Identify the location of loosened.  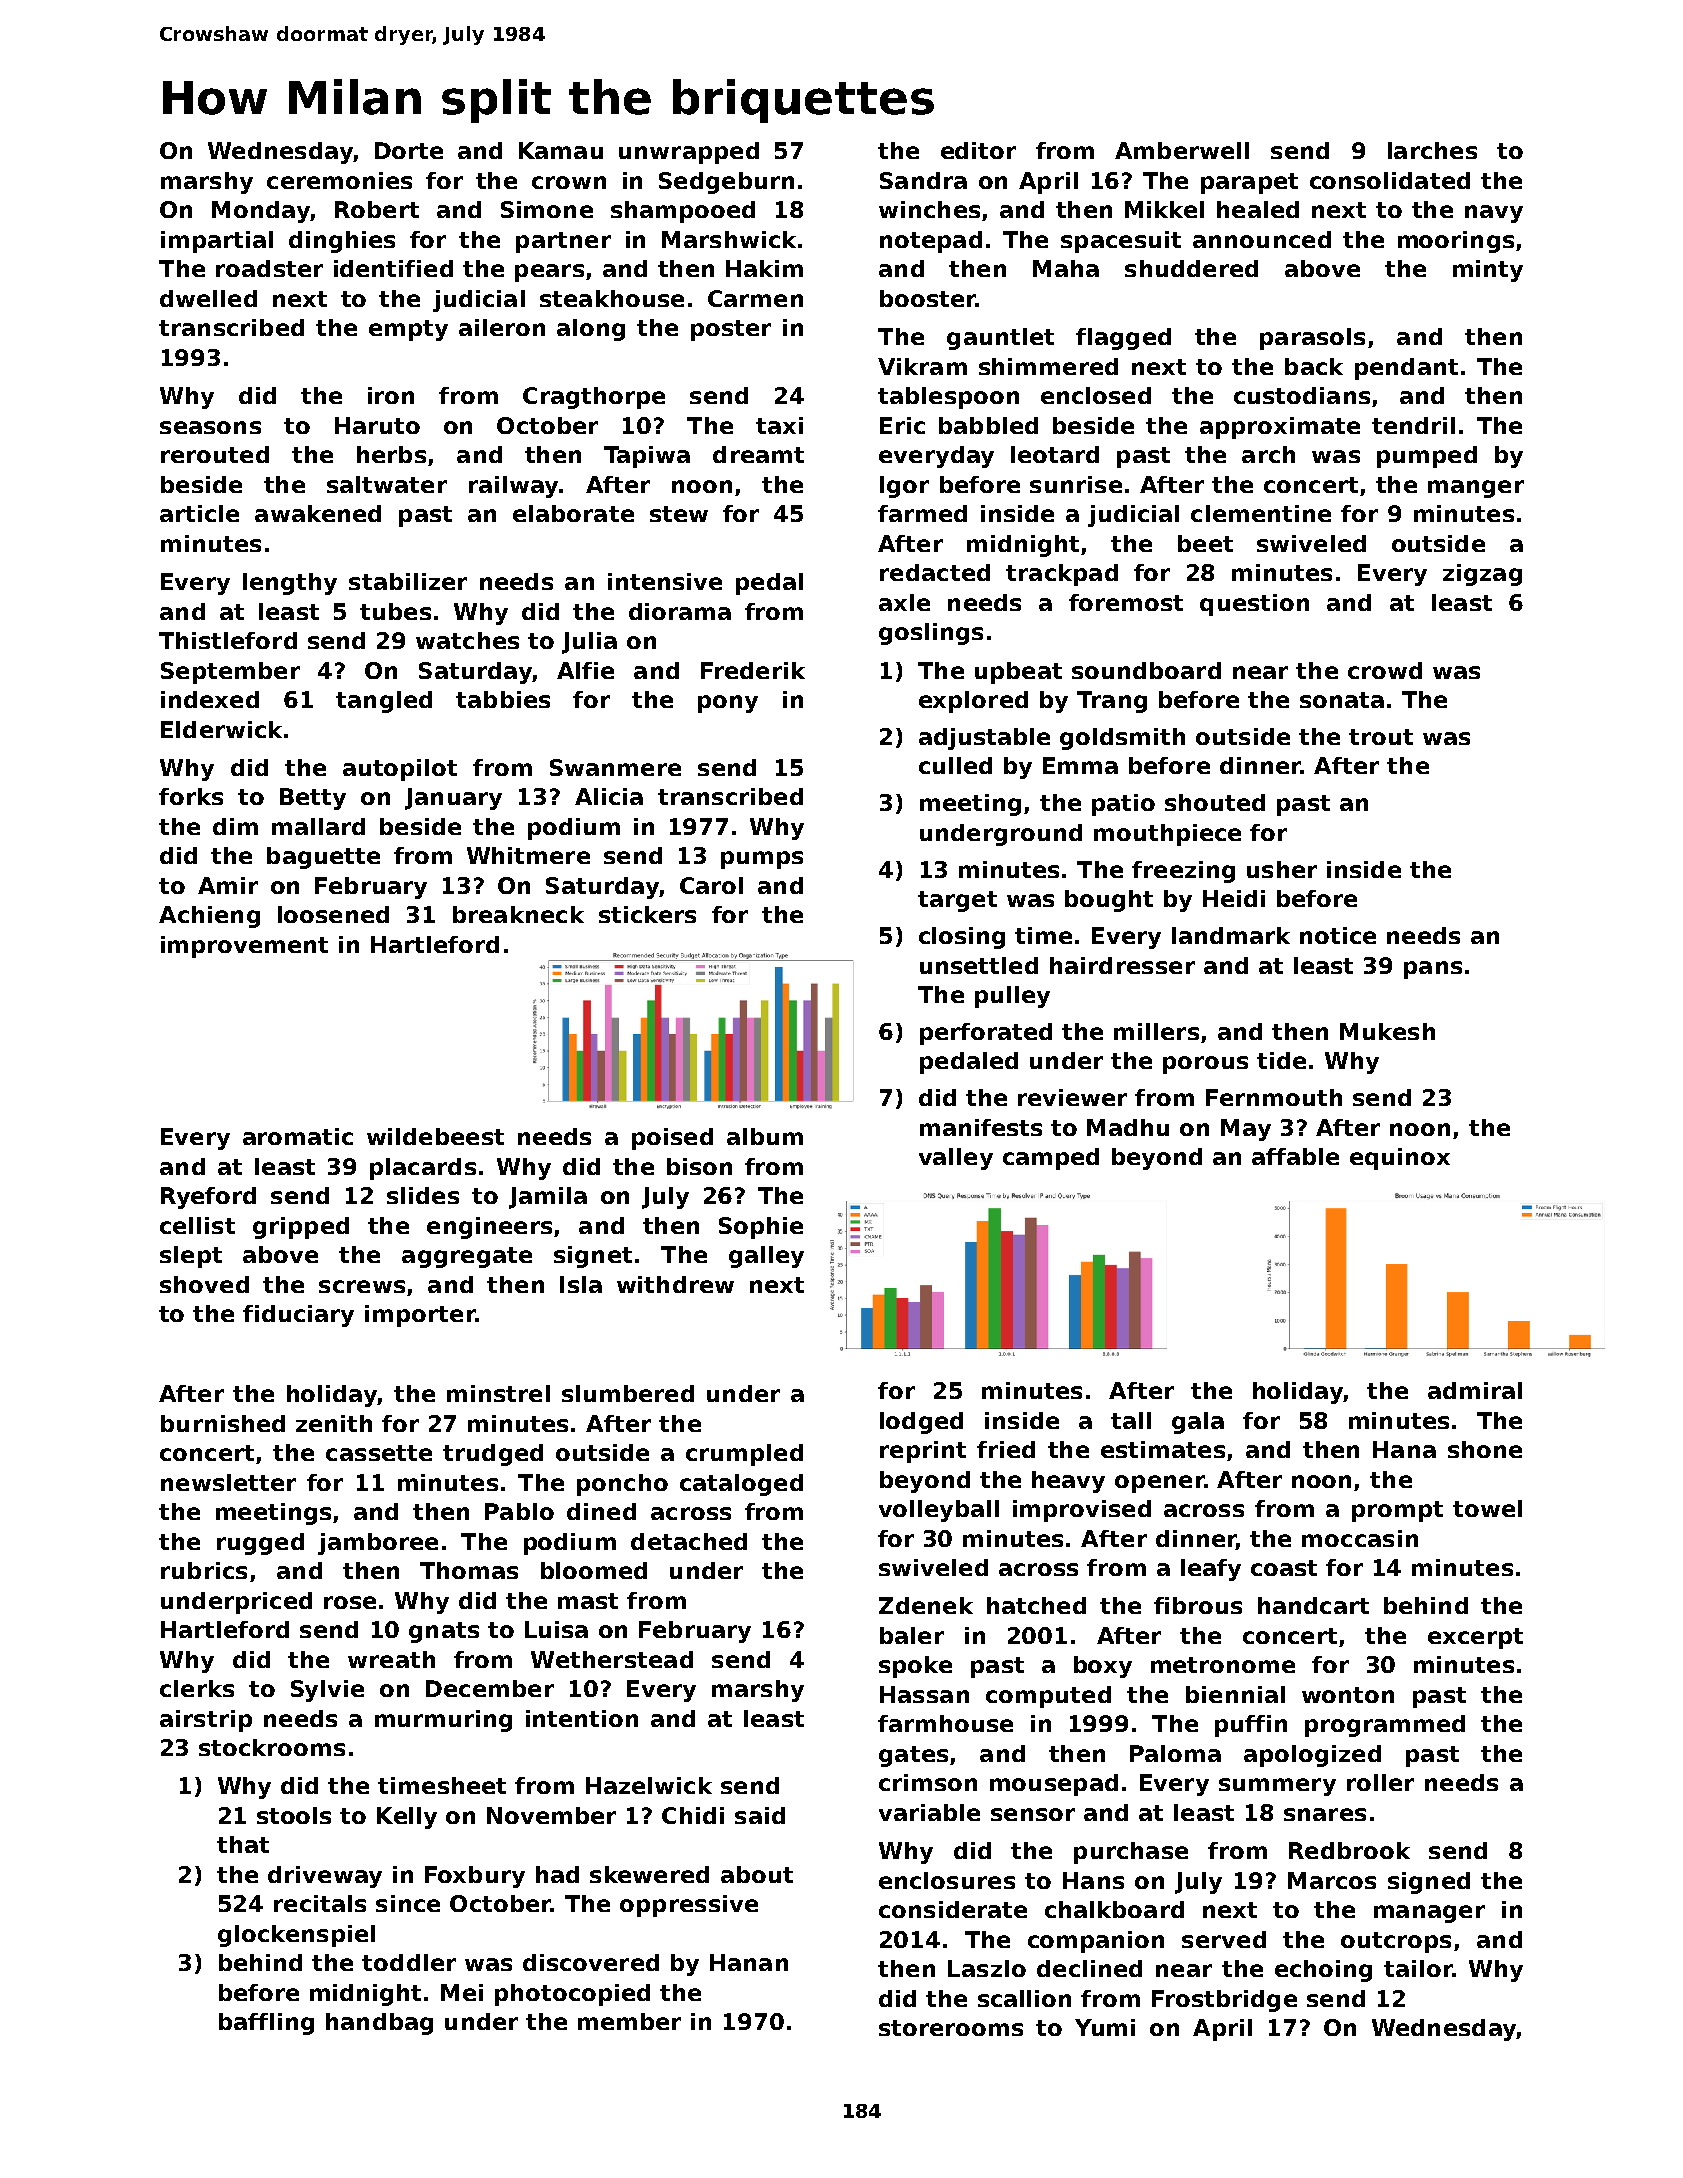
(333, 914).
